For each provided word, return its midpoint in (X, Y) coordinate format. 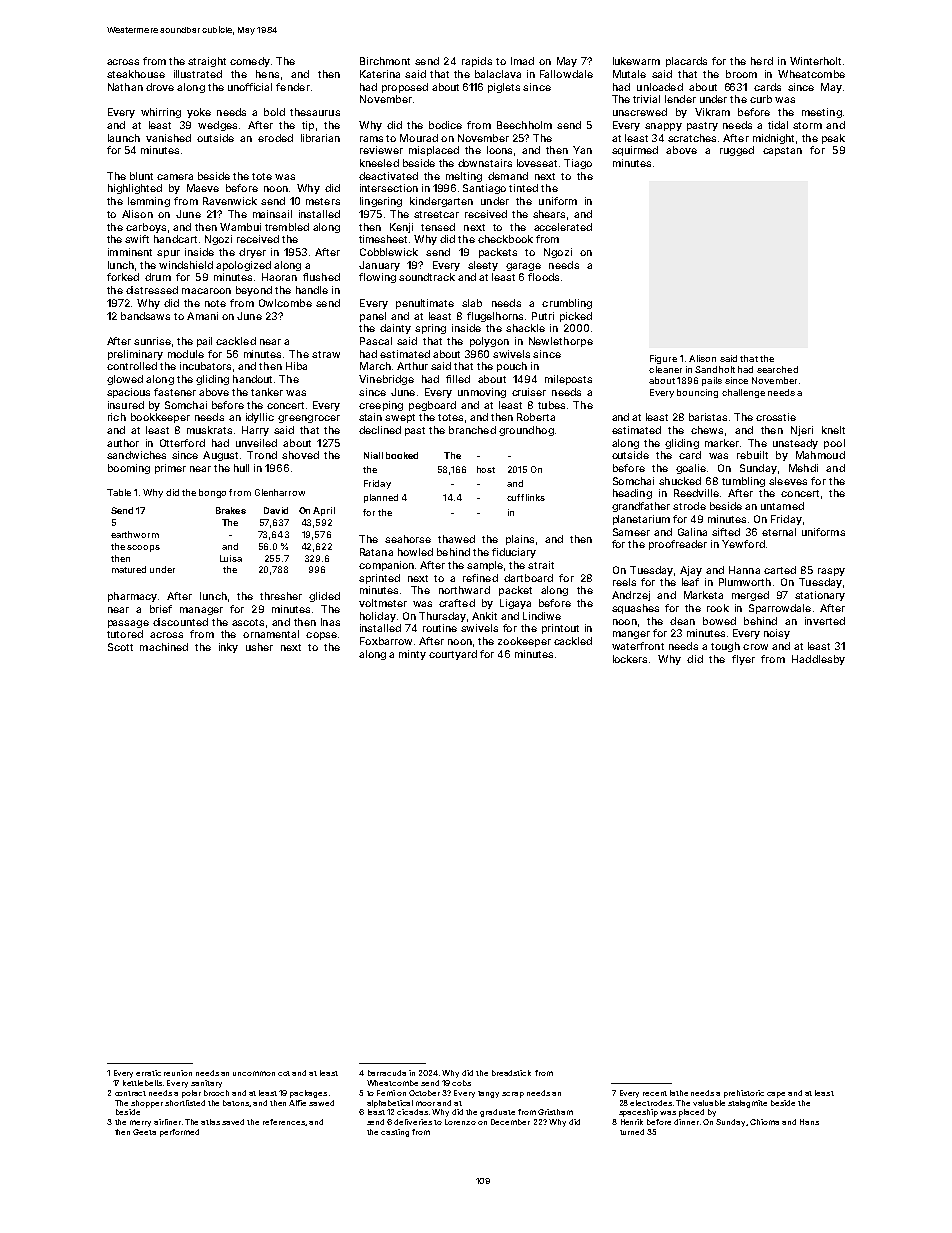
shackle (525, 328)
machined (164, 647)
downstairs (485, 163)
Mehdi (803, 468)
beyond (254, 291)
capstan (782, 151)
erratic (148, 1073)
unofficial (250, 87)
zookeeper (524, 642)
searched (777, 369)
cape (776, 1095)
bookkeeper (160, 418)
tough (725, 647)
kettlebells (142, 1083)
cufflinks (526, 497)
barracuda (387, 1073)
